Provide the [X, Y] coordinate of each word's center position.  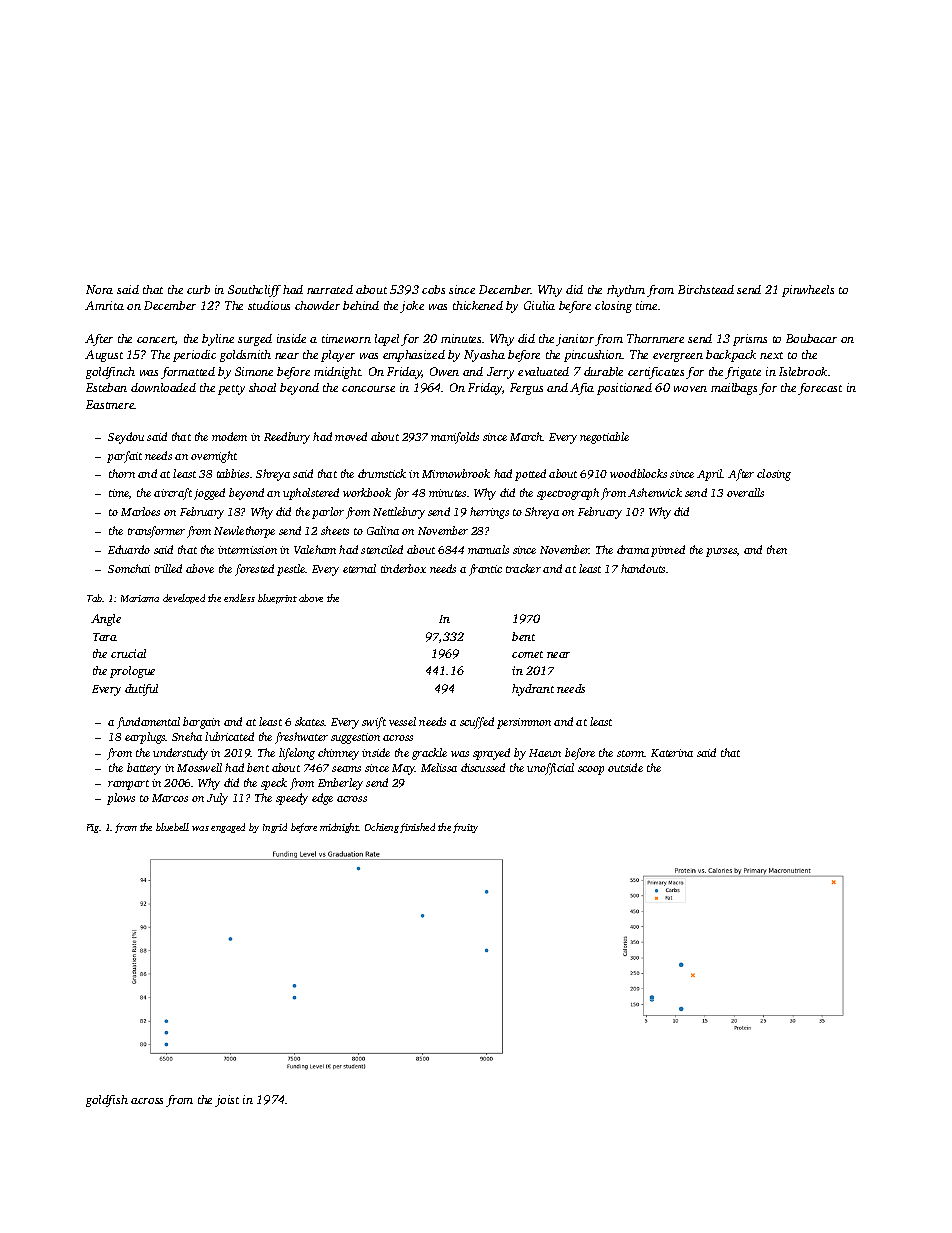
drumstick [382, 473]
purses [721, 552]
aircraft [173, 494]
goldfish [107, 1101]
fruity [465, 828]
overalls [745, 492]
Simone [254, 371]
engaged [228, 828]
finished [417, 828]
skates [310, 721]
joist [227, 1101]
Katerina [672, 753]
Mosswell [199, 767]
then [777, 549]
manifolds [455, 438]
